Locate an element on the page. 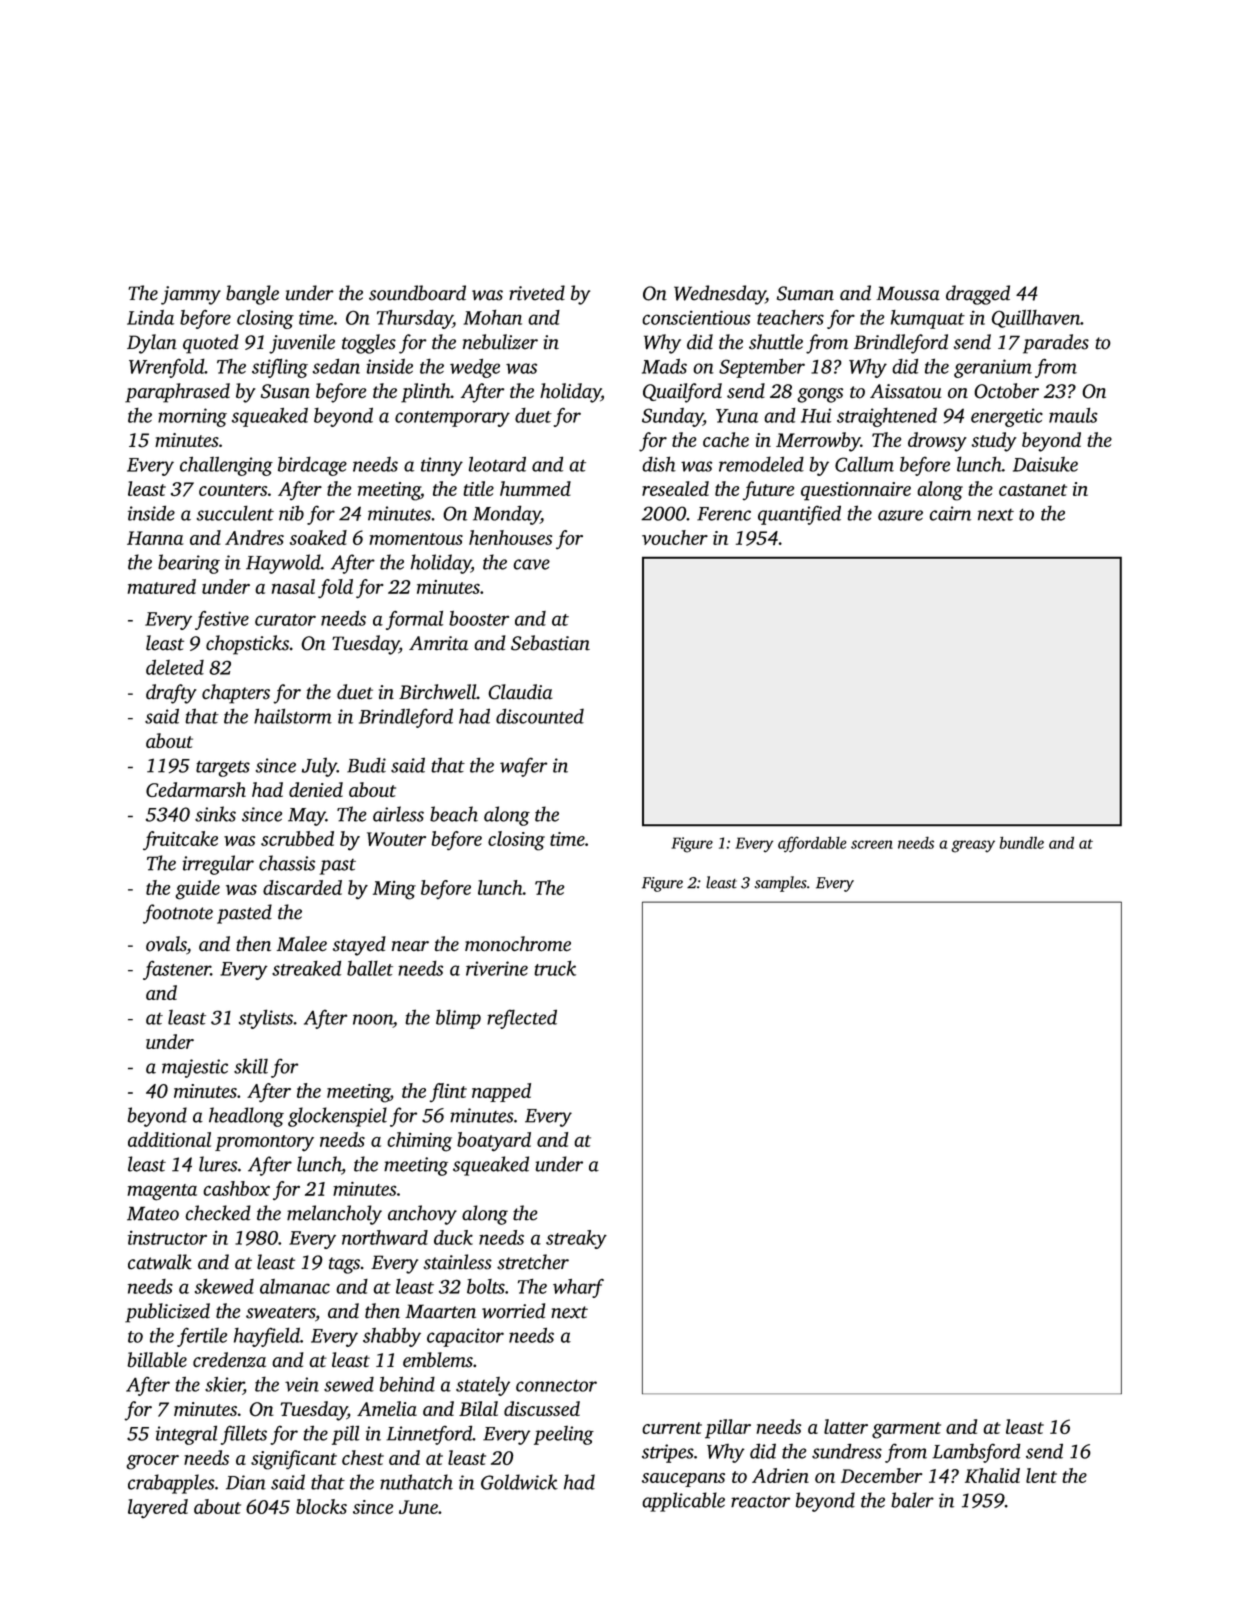 The height and width of the document is (1616, 1249). bundle is located at coordinates (1022, 842).
